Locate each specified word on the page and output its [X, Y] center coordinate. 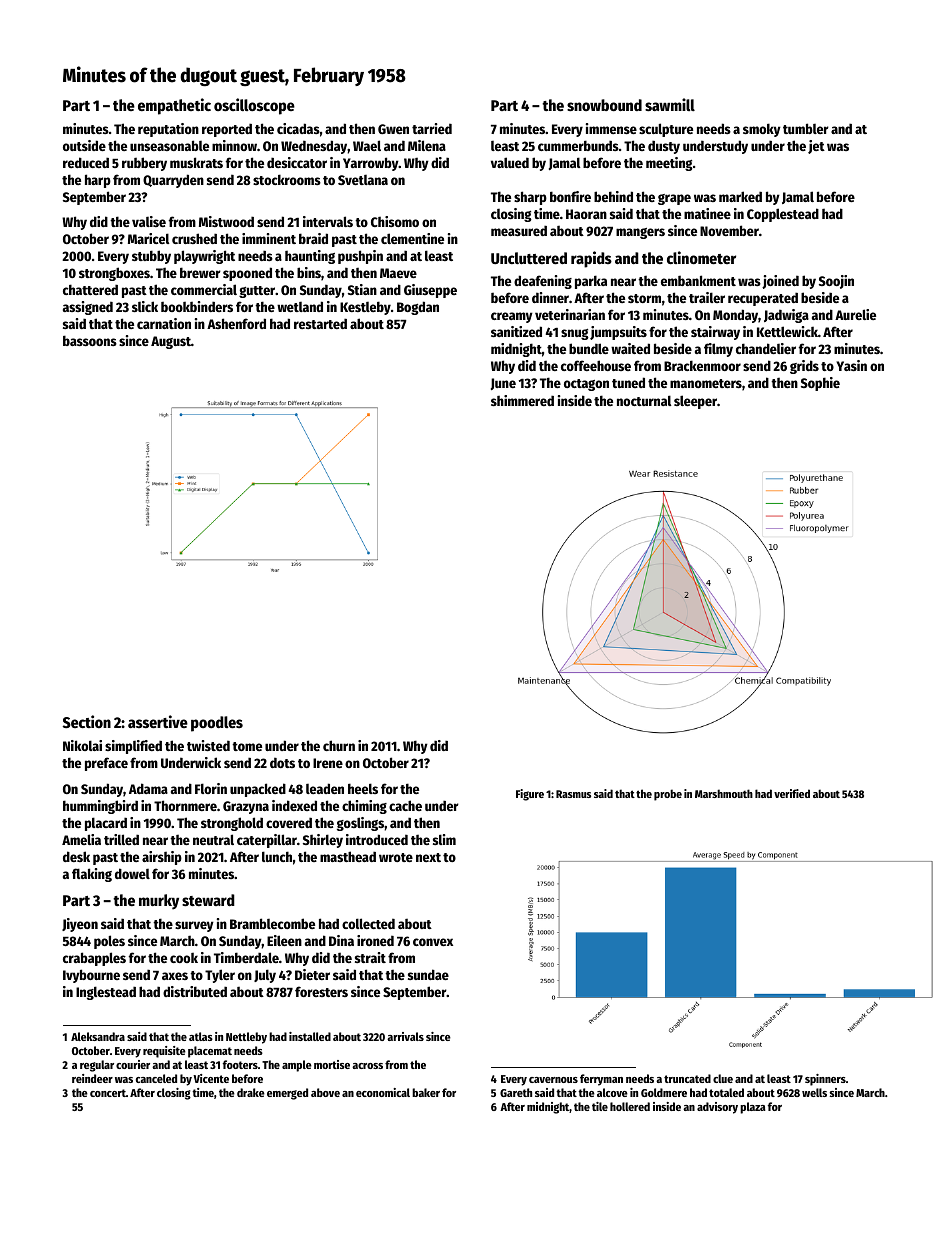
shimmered [522, 400]
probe [668, 795]
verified [792, 793]
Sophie [820, 384]
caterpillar [267, 841]
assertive [158, 721]
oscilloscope [254, 106]
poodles [217, 724]
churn [339, 745]
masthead [348, 856]
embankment [698, 280]
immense [611, 128]
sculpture [666, 130]
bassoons [90, 340]
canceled [156, 1078]
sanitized [516, 331]
